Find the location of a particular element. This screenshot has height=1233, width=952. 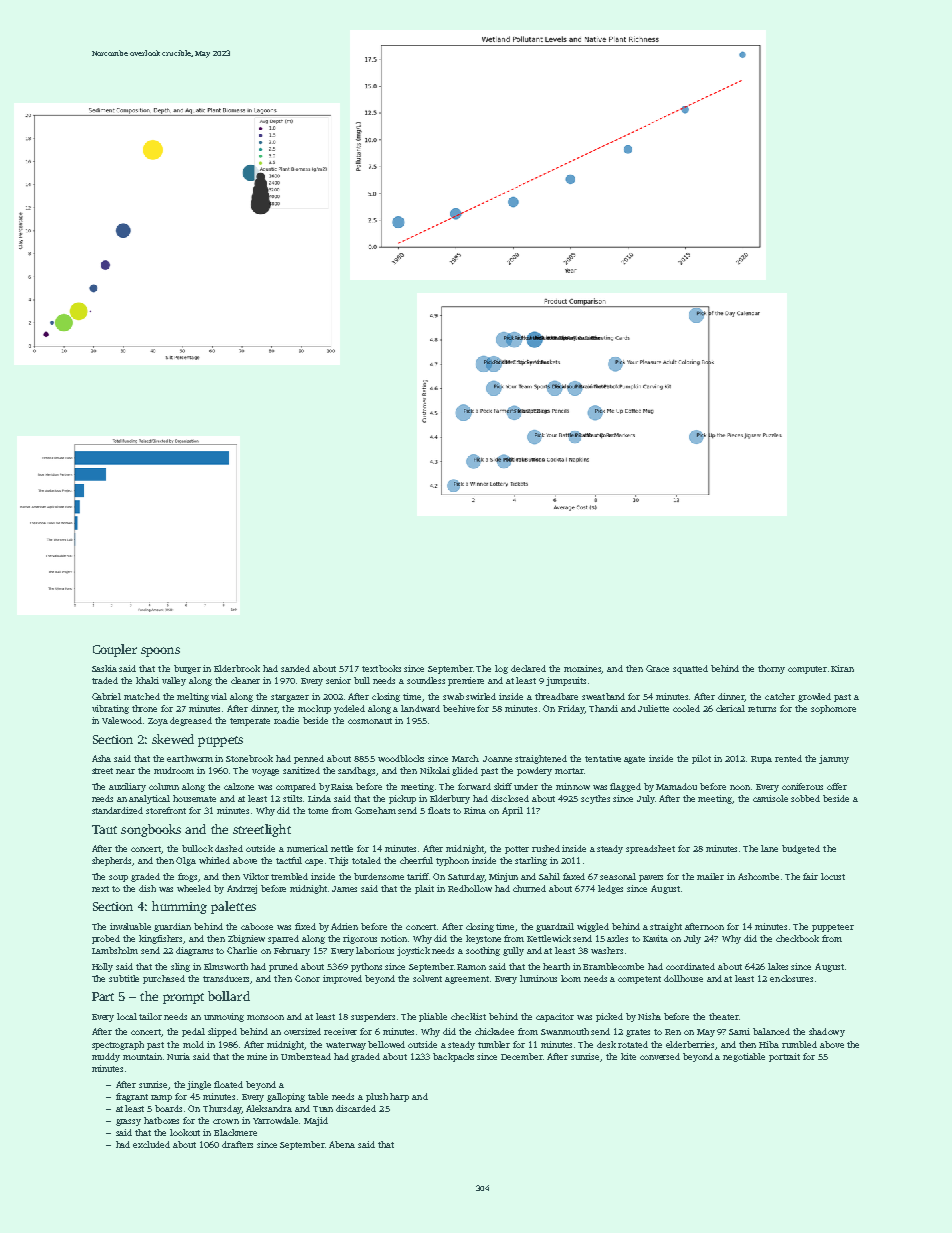

Joanne is located at coordinates (497, 759).
